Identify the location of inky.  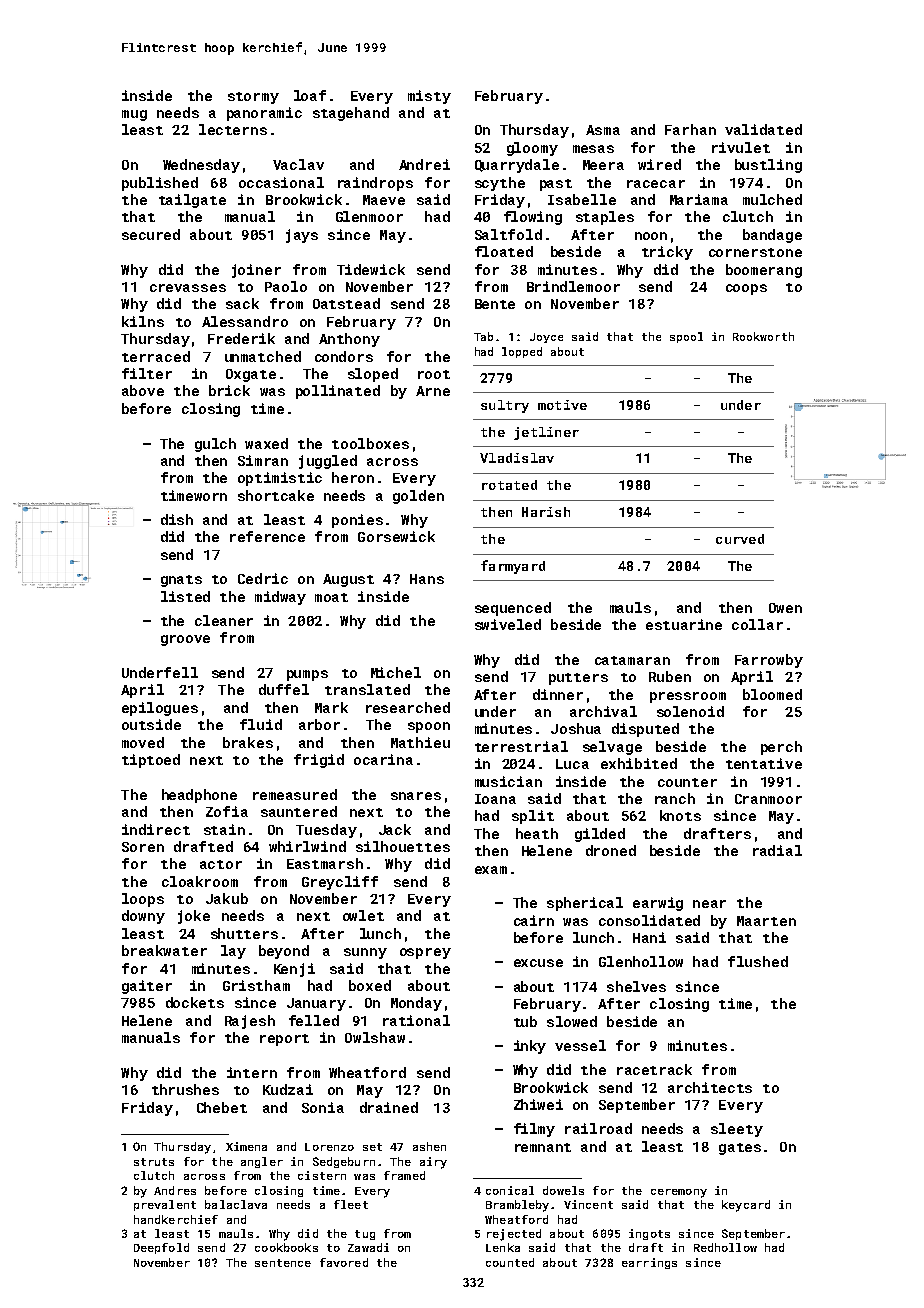
(530, 1047).
